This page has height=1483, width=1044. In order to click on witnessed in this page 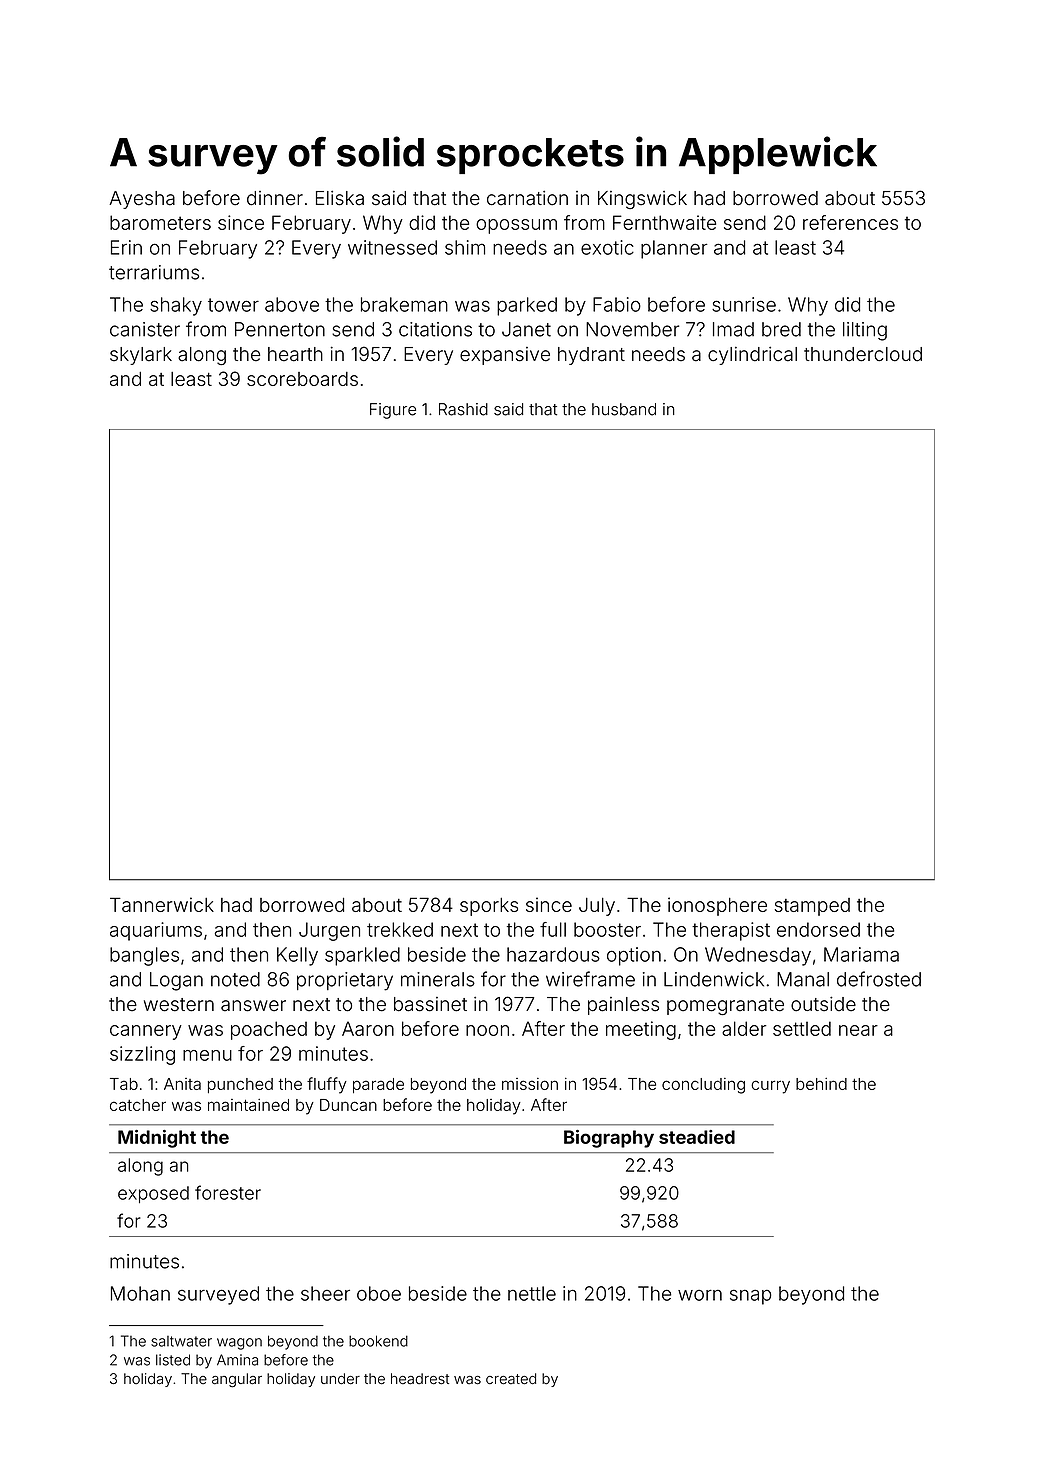, I will do `click(392, 247)`.
